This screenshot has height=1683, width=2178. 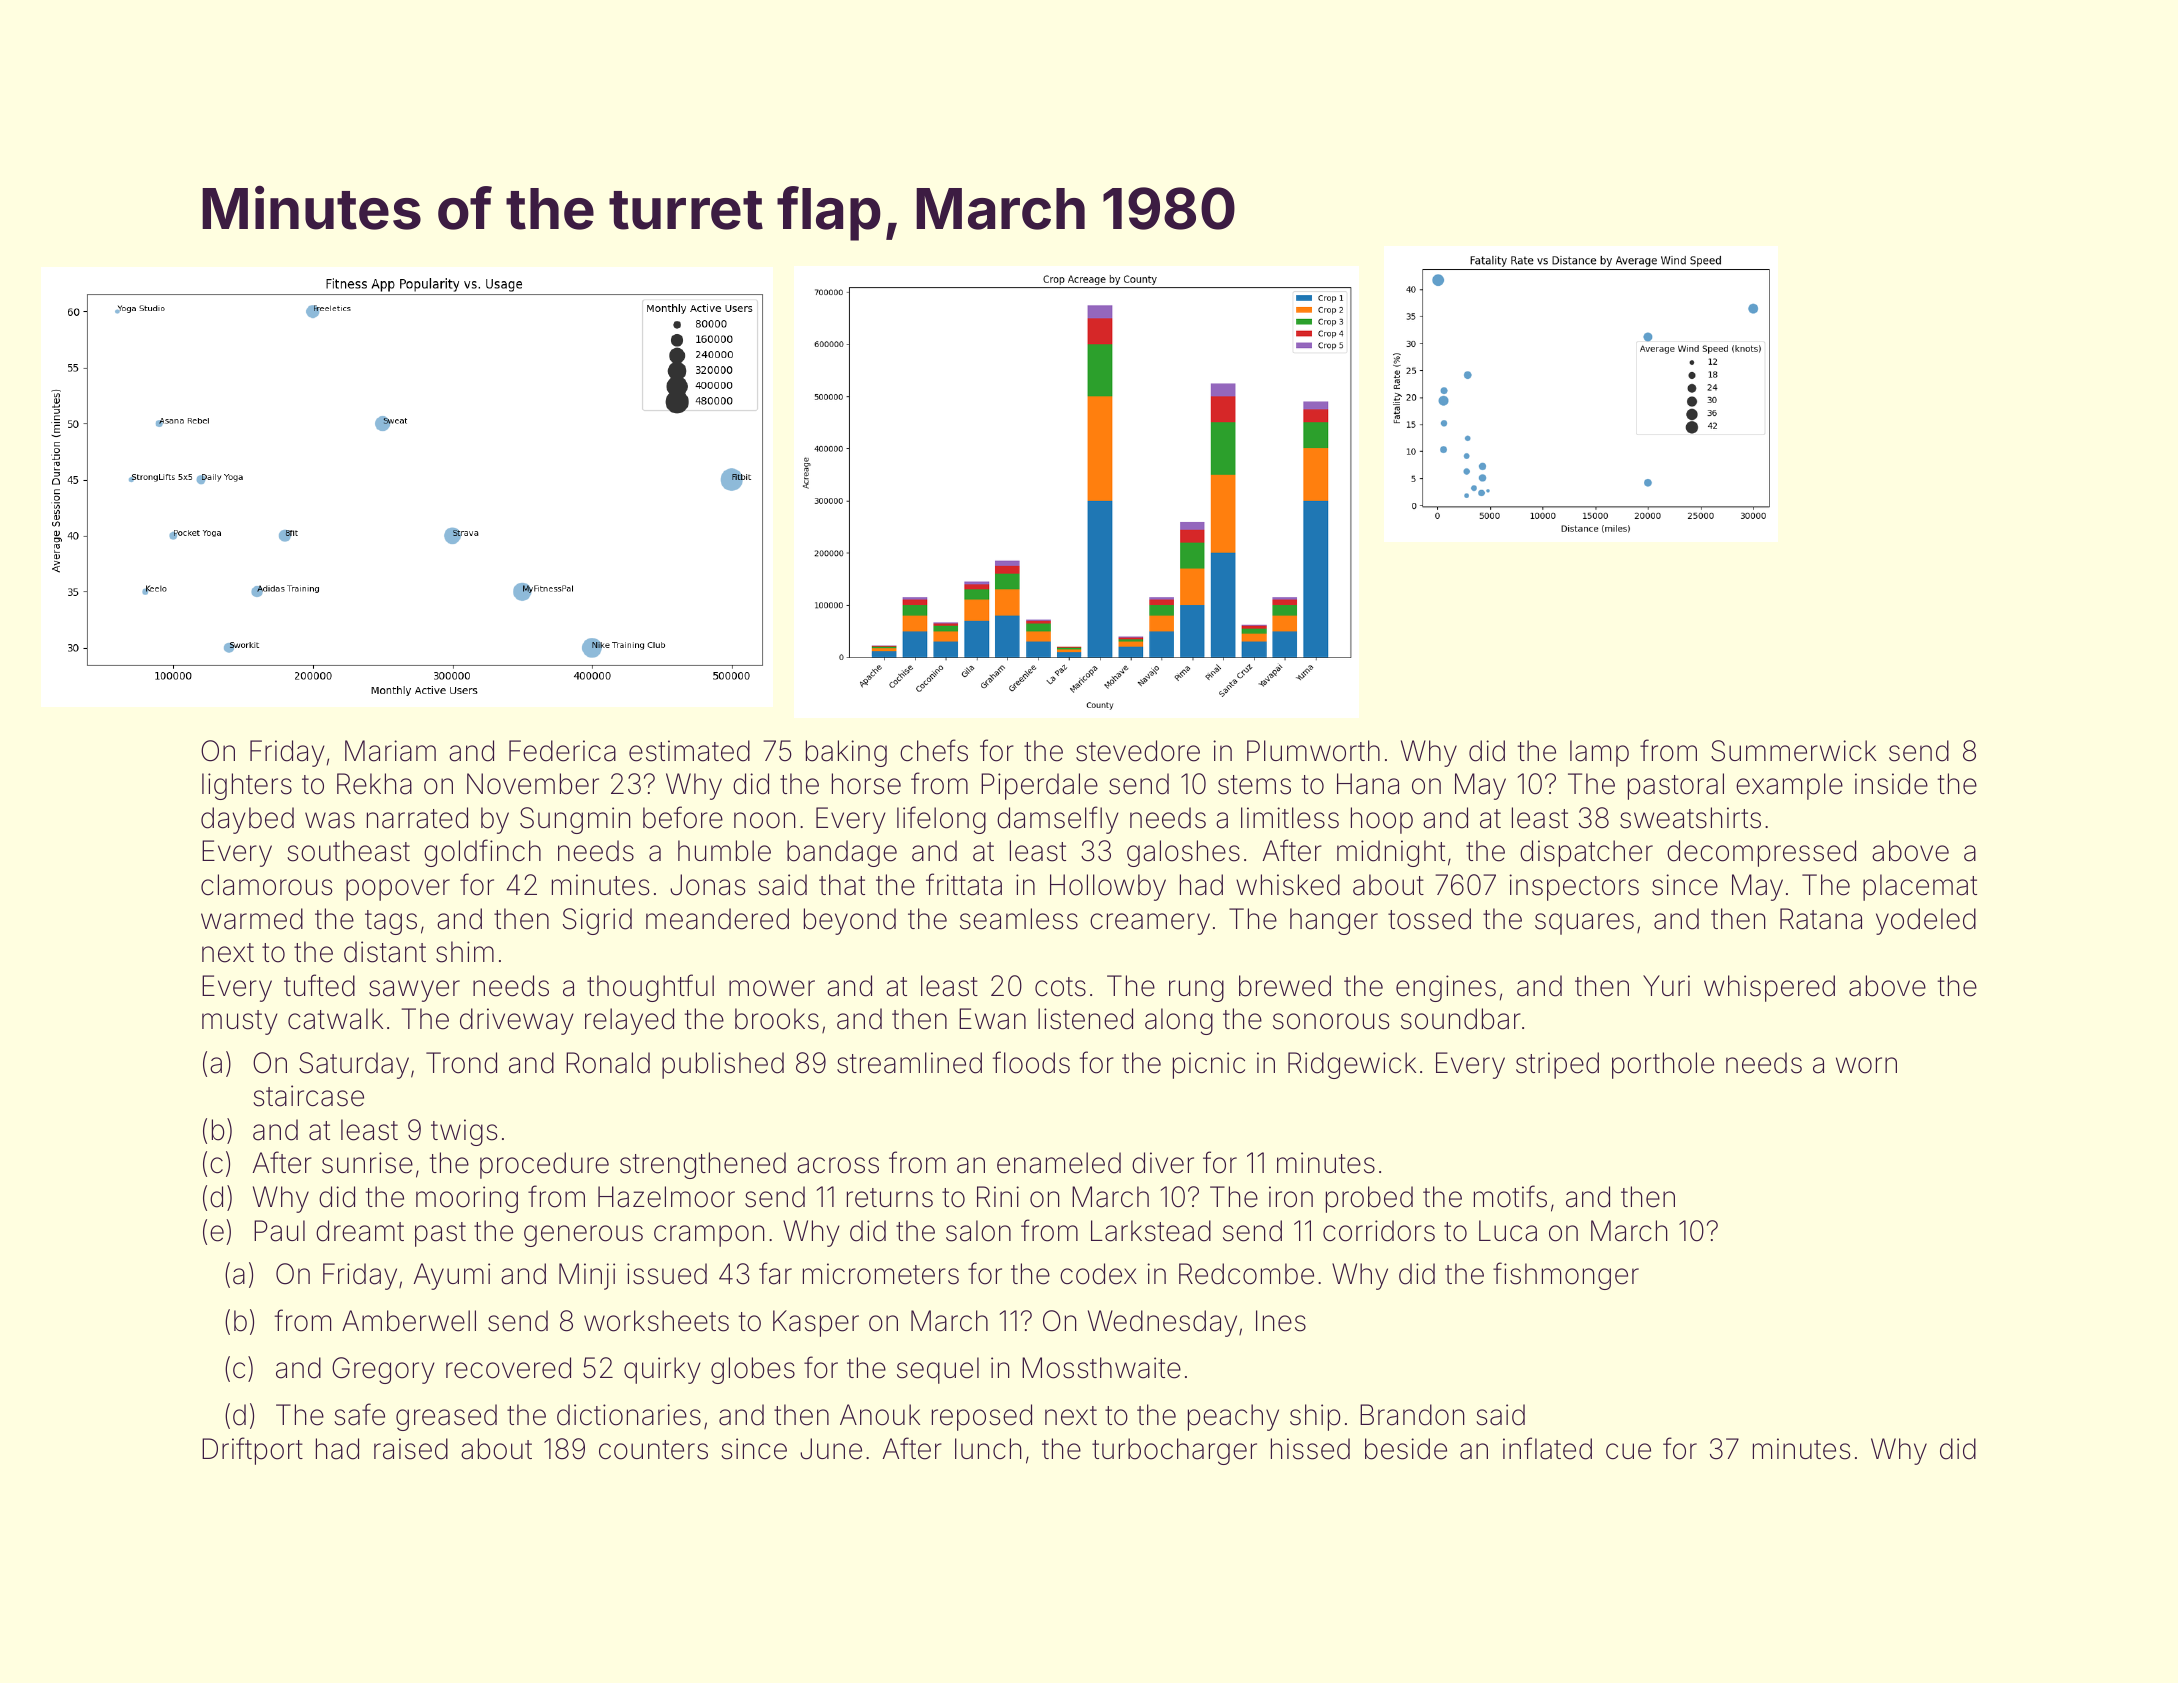 I want to click on returns, so click(x=890, y=1198).
